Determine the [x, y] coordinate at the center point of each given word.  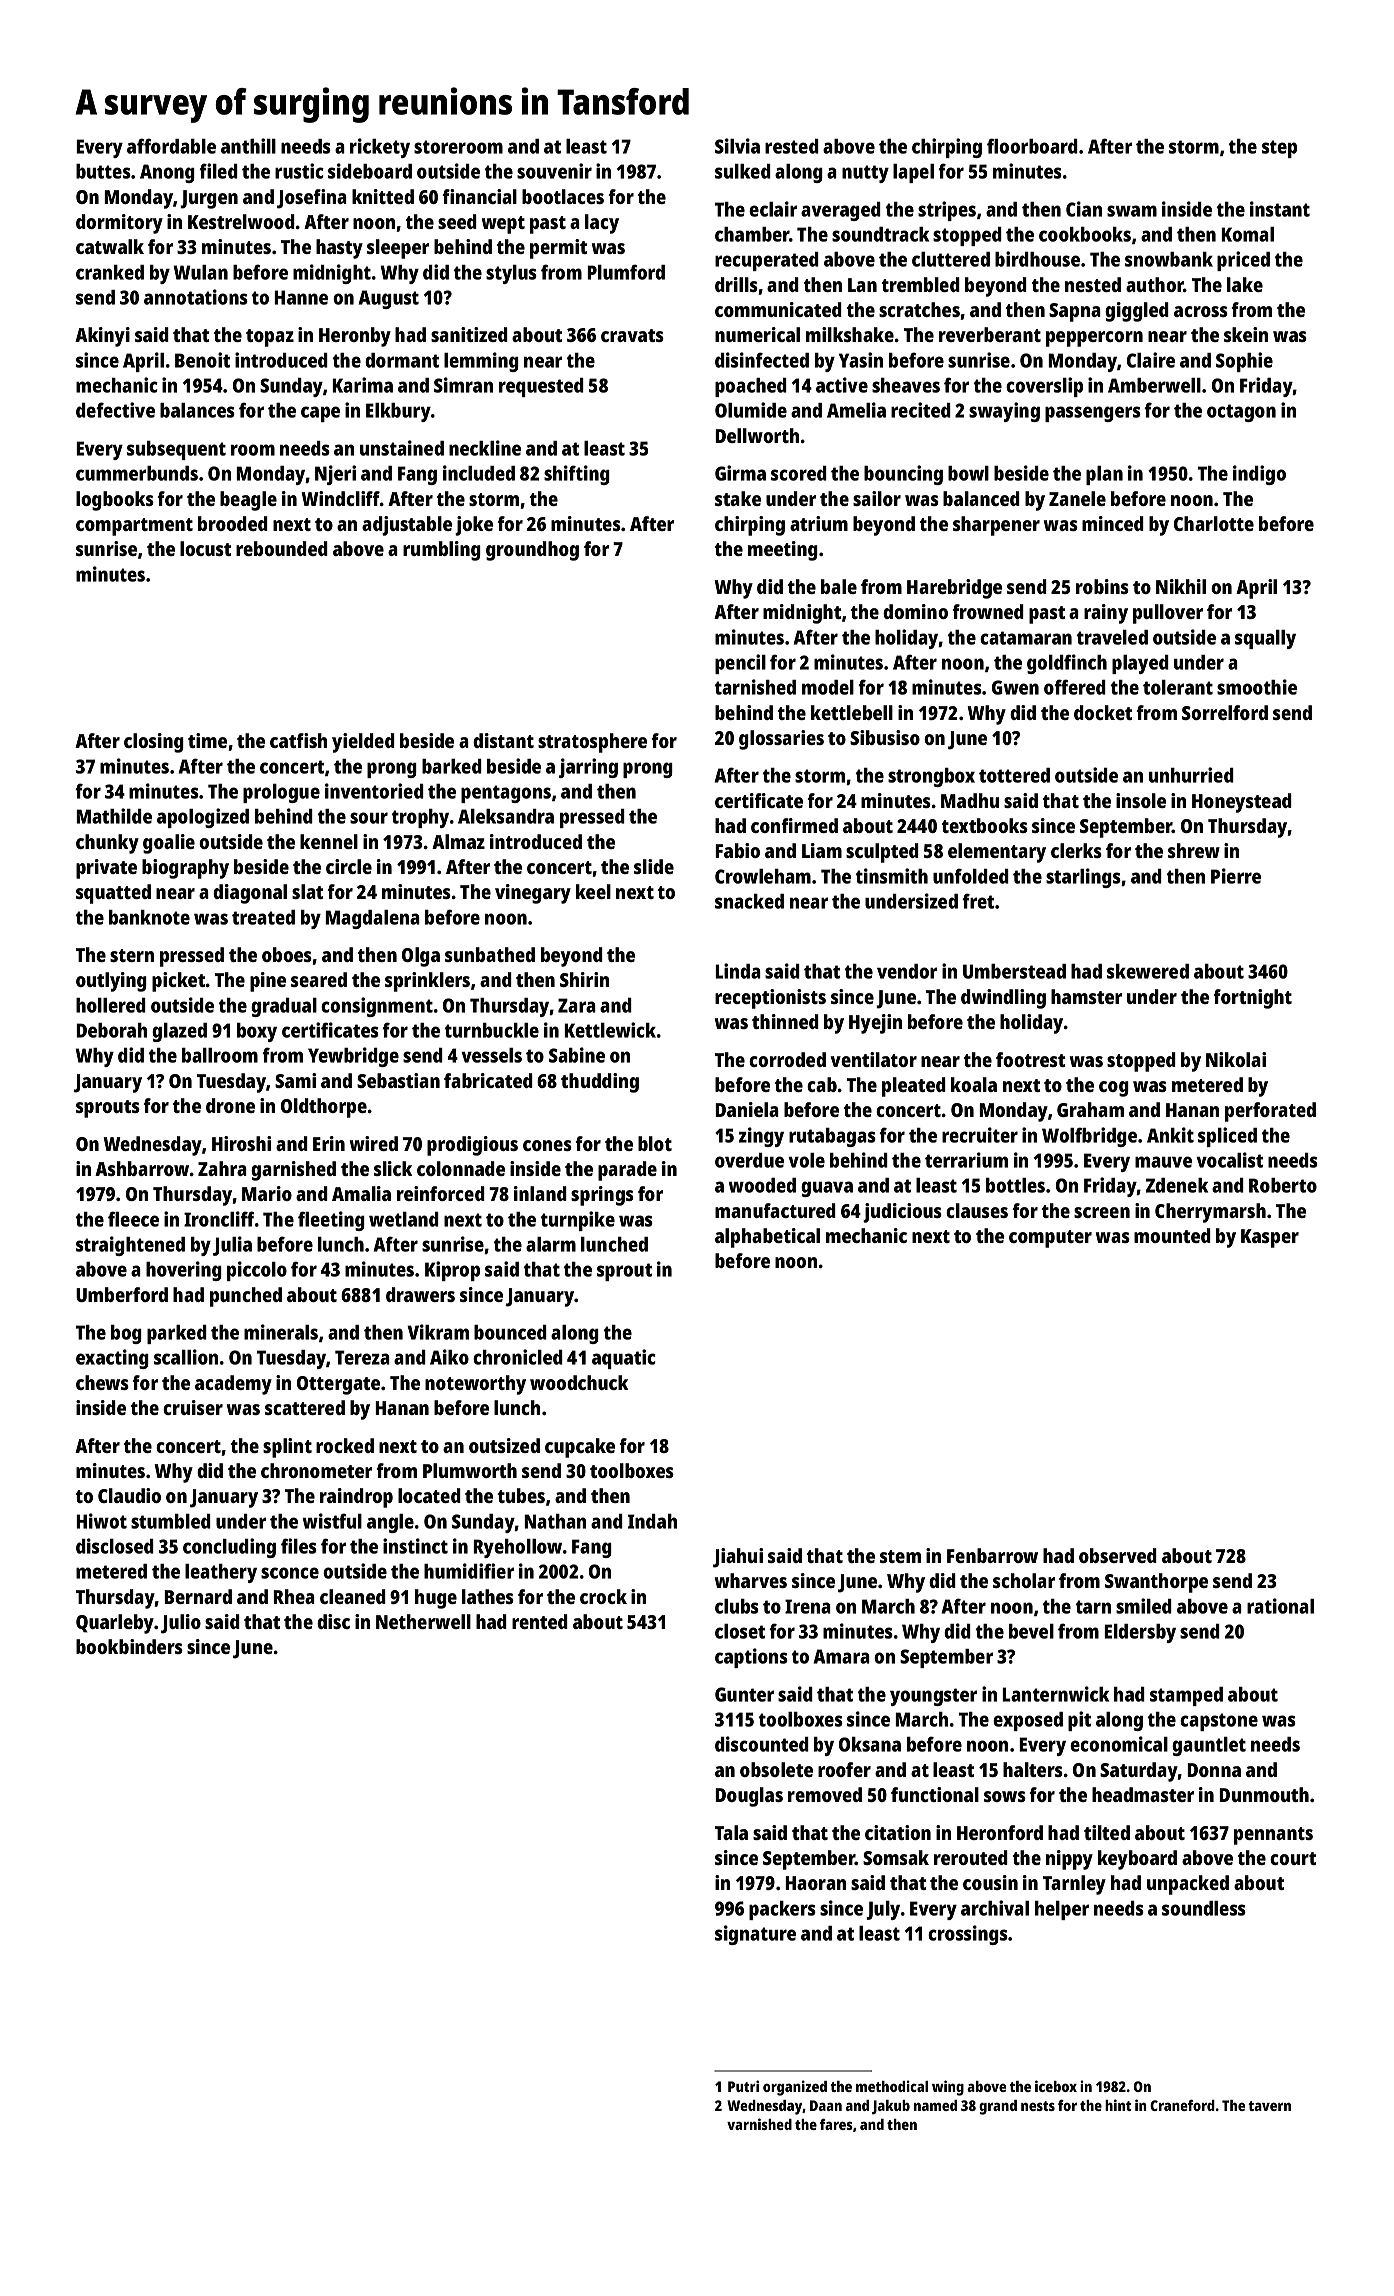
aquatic [624, 1359]
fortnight [1253, 999]
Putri [743, 2086]
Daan [826, 2105]
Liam [822, 850]
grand [998, 2107]
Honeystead [1242, 803]
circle [349, 866]
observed [1118, 1555]
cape [320, 414]
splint [287, 1448]
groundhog [532, 551]
